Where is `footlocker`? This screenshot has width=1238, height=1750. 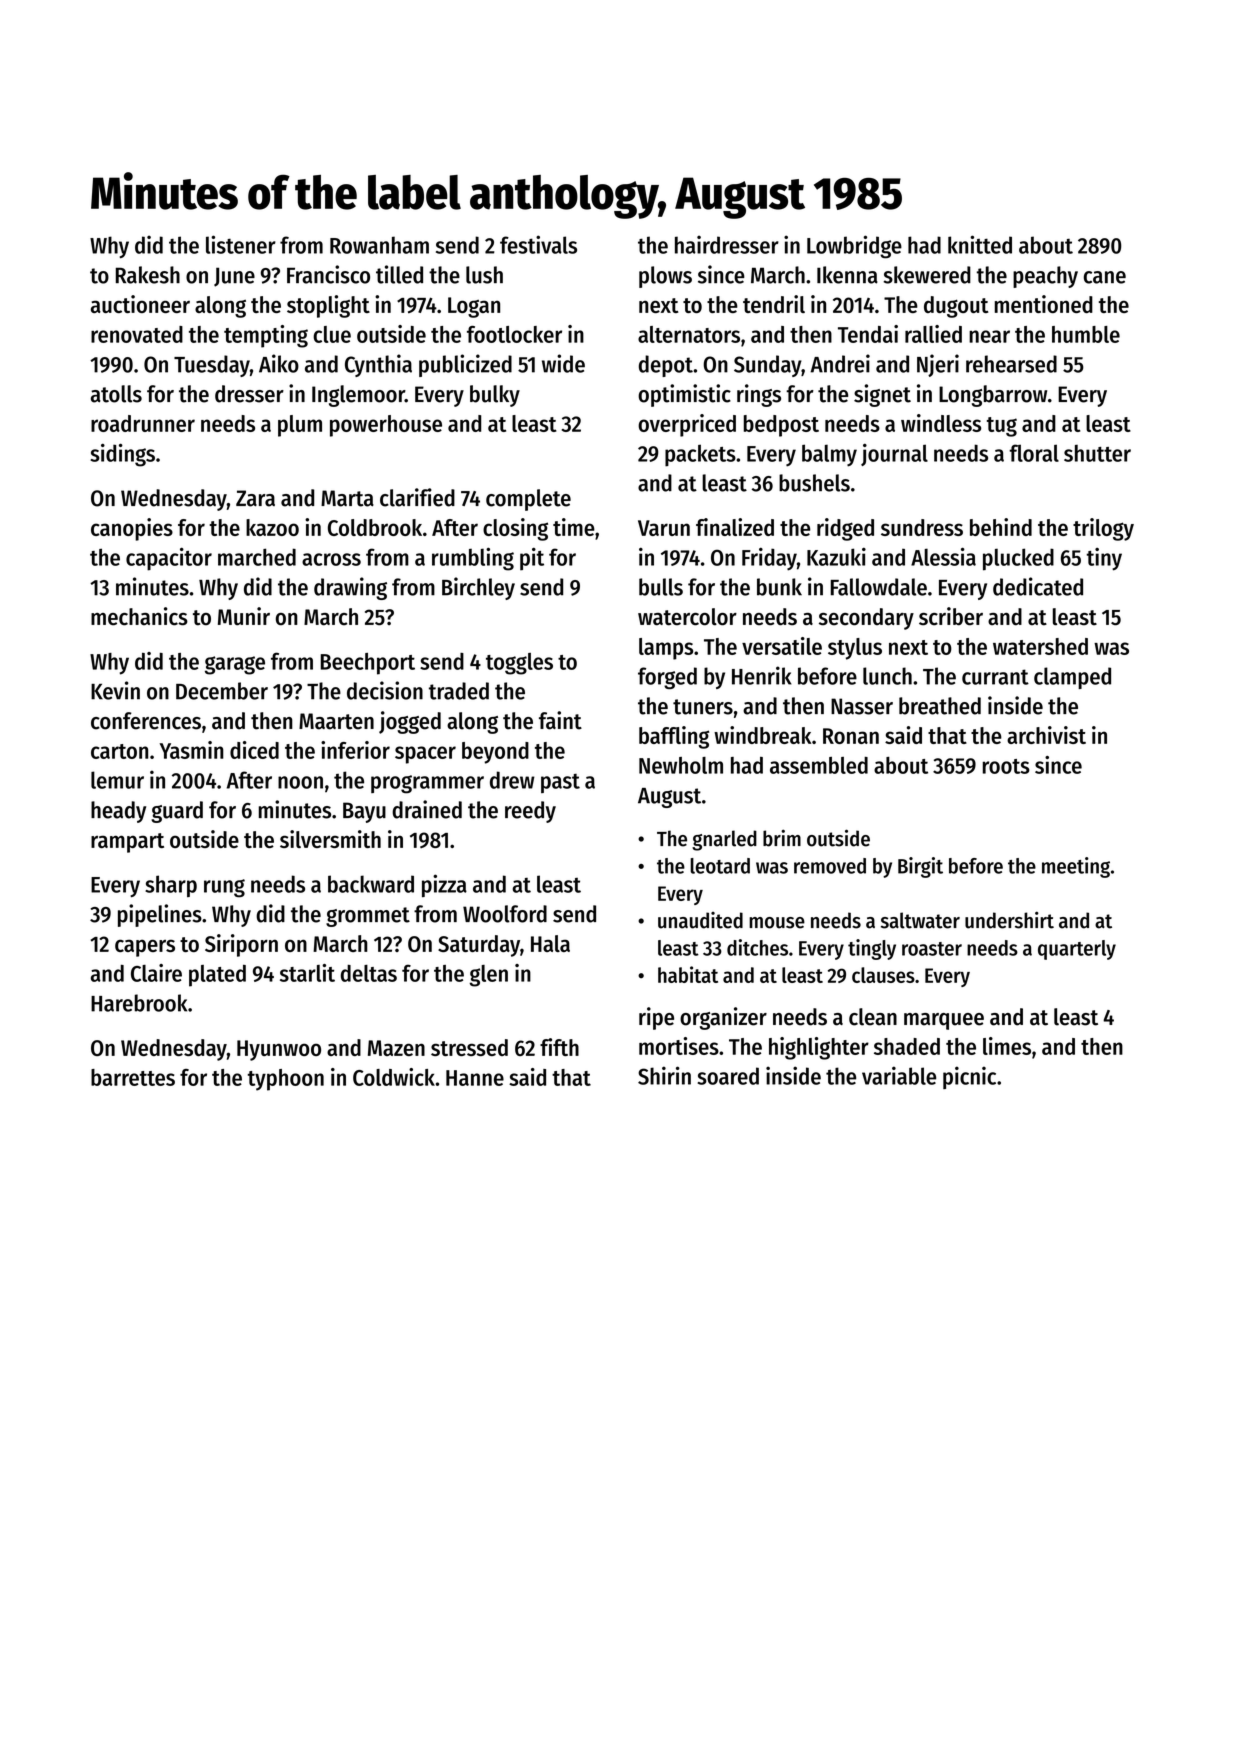 footlocker is located at coordinates (514, 334).
